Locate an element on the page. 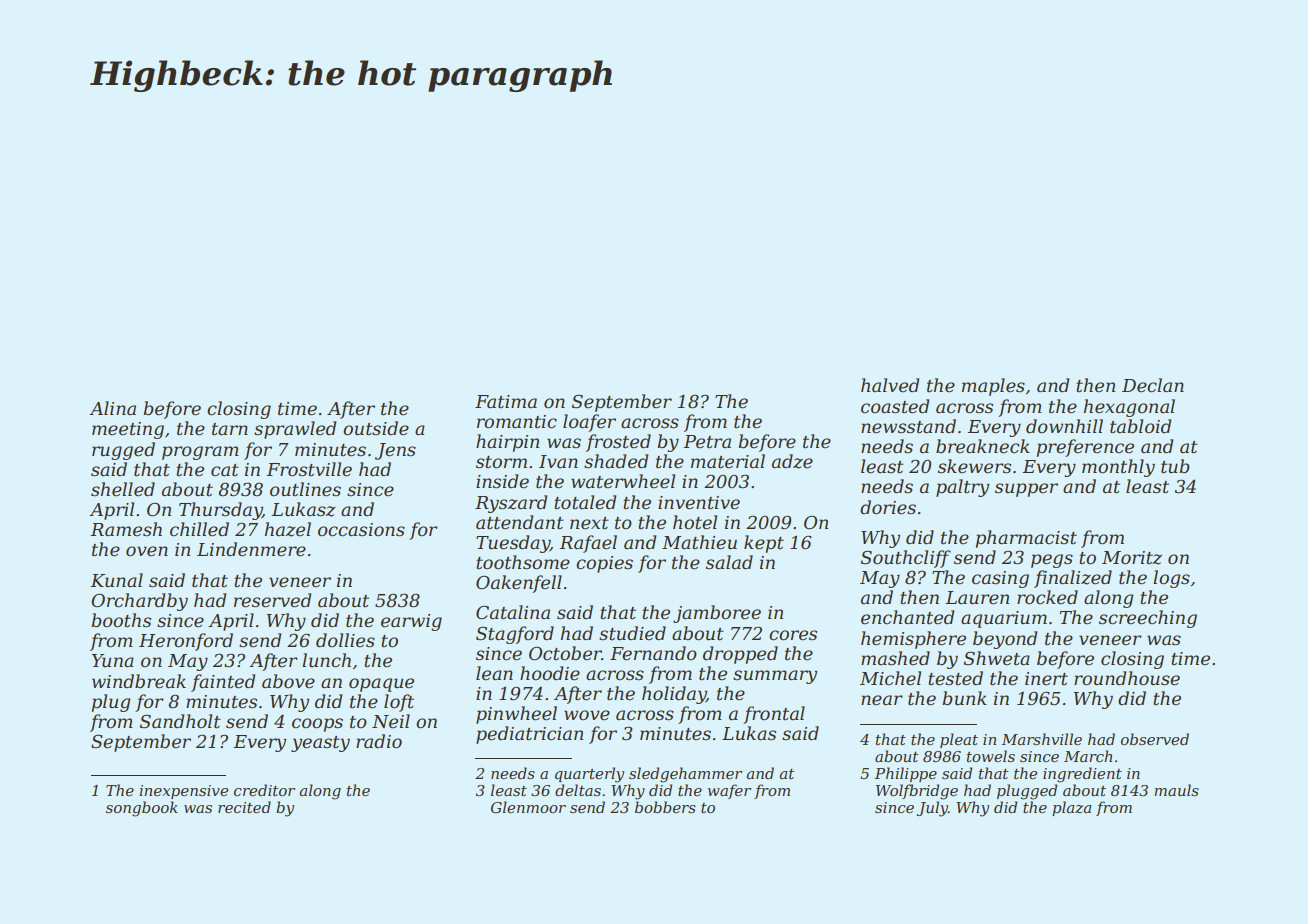 Image resolution: width=1308 pixels, height=924 pixels. Kunal is located at coordinates (116, 580).
